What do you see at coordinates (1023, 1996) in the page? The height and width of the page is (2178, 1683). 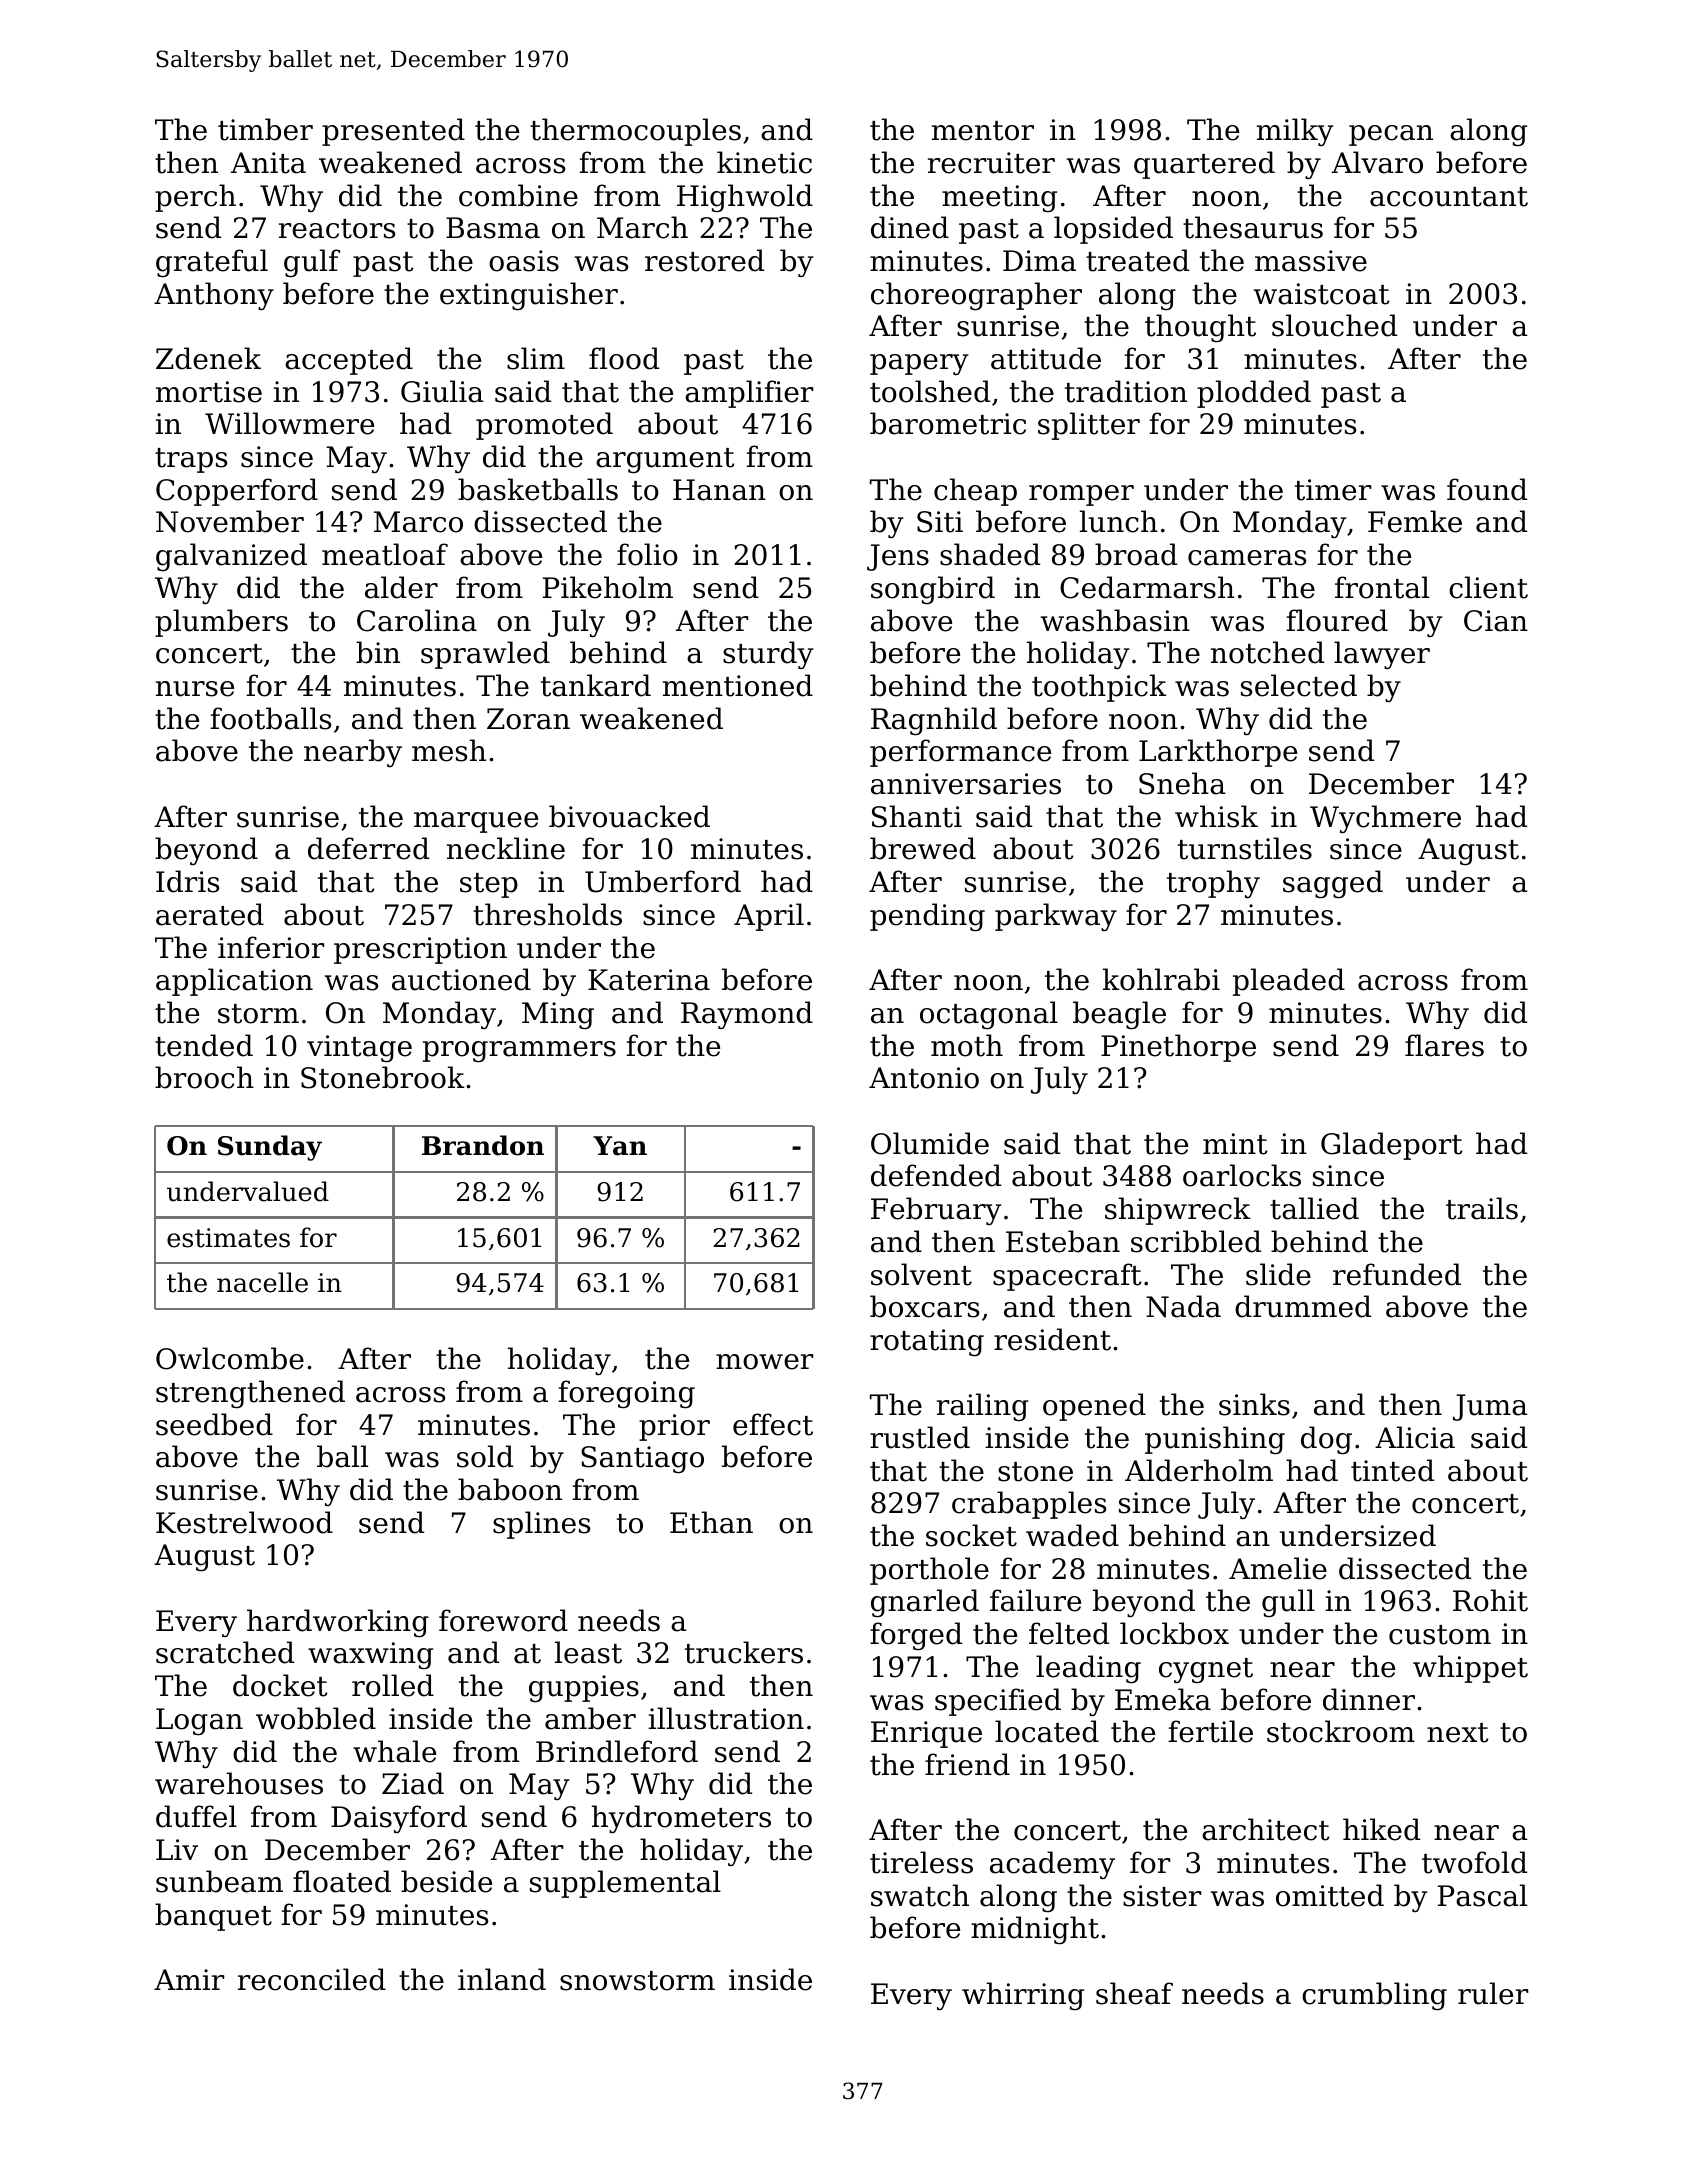 I see `whirring` at bounding box center [1023, 1996].
